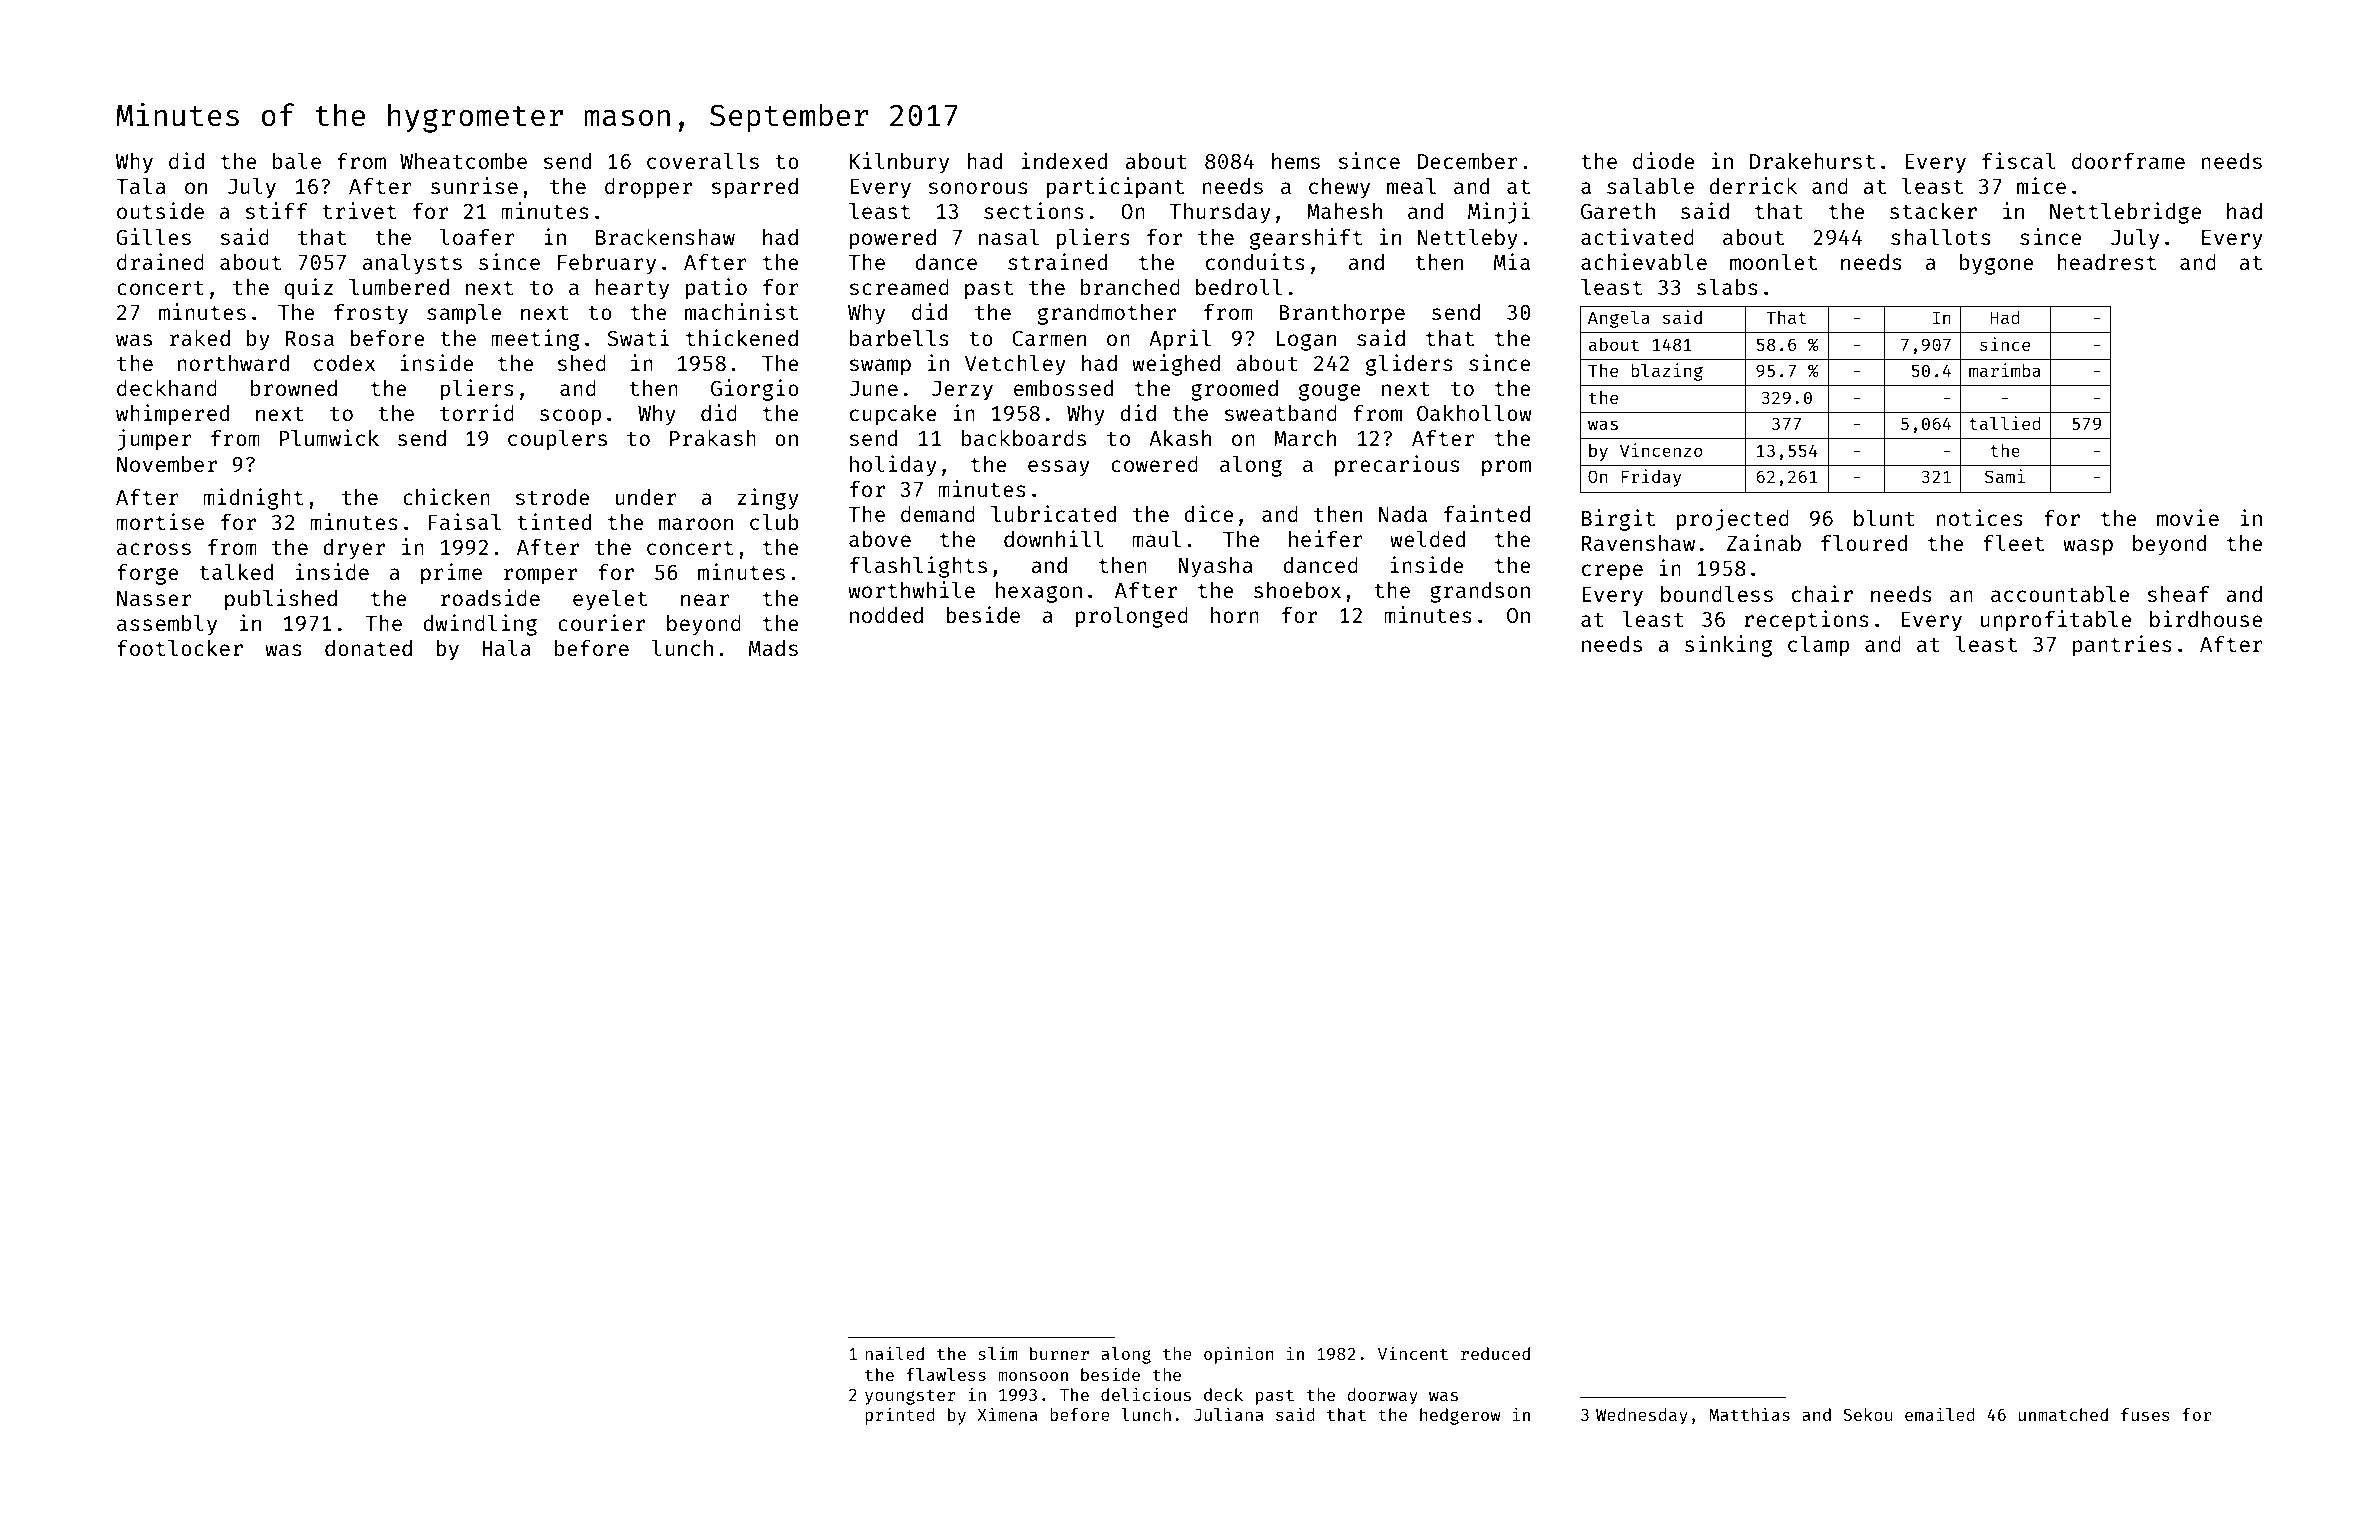 This page has height=1540, width=2380. I want to click on Kilnbury, so click(899, 163).
